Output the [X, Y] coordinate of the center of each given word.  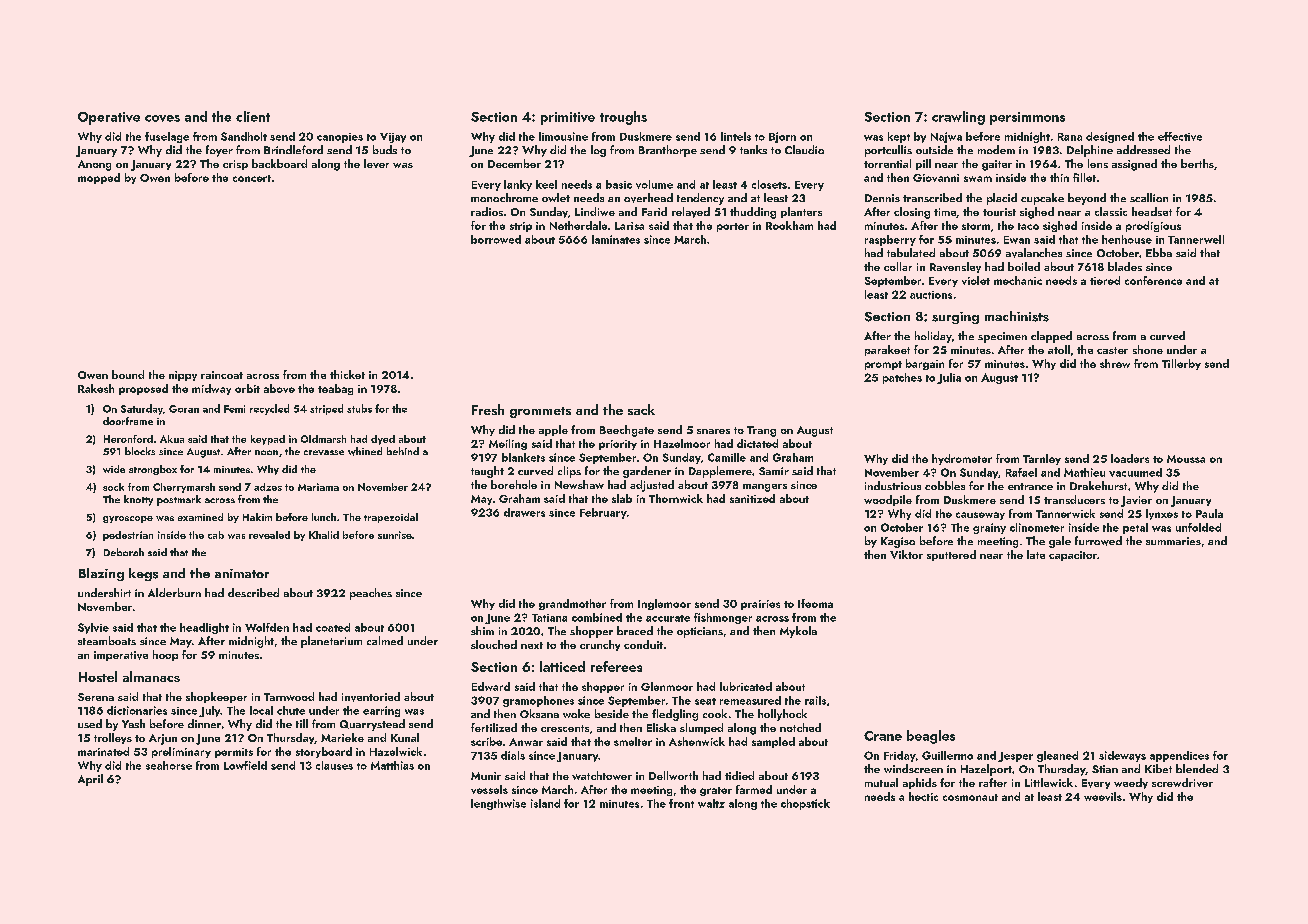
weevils [1103, 796]
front [681, 803]
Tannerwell [1196, 239]
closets [769, 184]
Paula [1209, 513]
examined [200, 517]
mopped [99, 178]
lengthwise [498, 804]
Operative [109, 118]
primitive [568, 118]
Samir [774, 471]
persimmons [1027, 118]
